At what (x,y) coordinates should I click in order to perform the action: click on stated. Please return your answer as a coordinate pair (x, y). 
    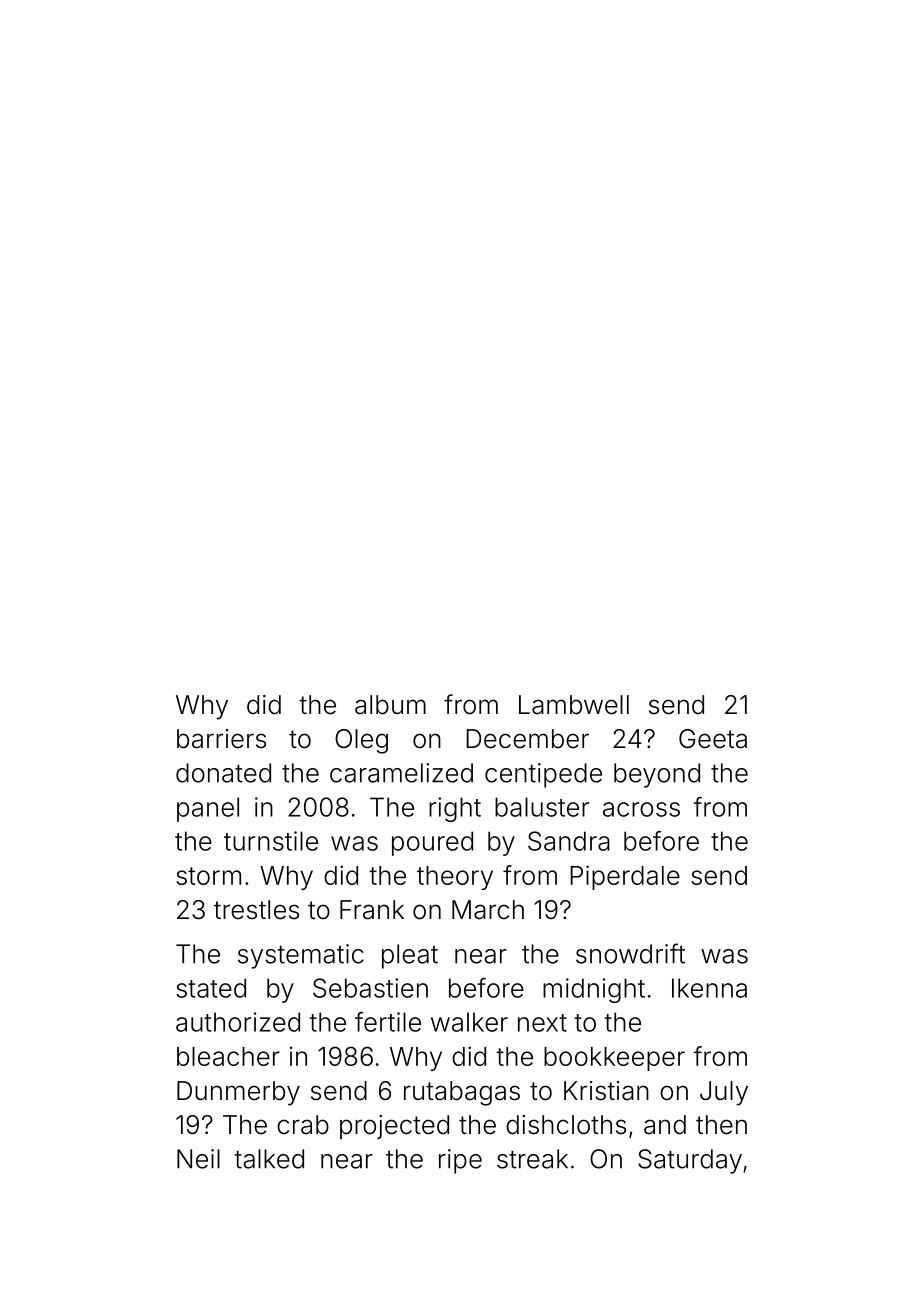
    Looking at the image, I should click on (211, 988).
